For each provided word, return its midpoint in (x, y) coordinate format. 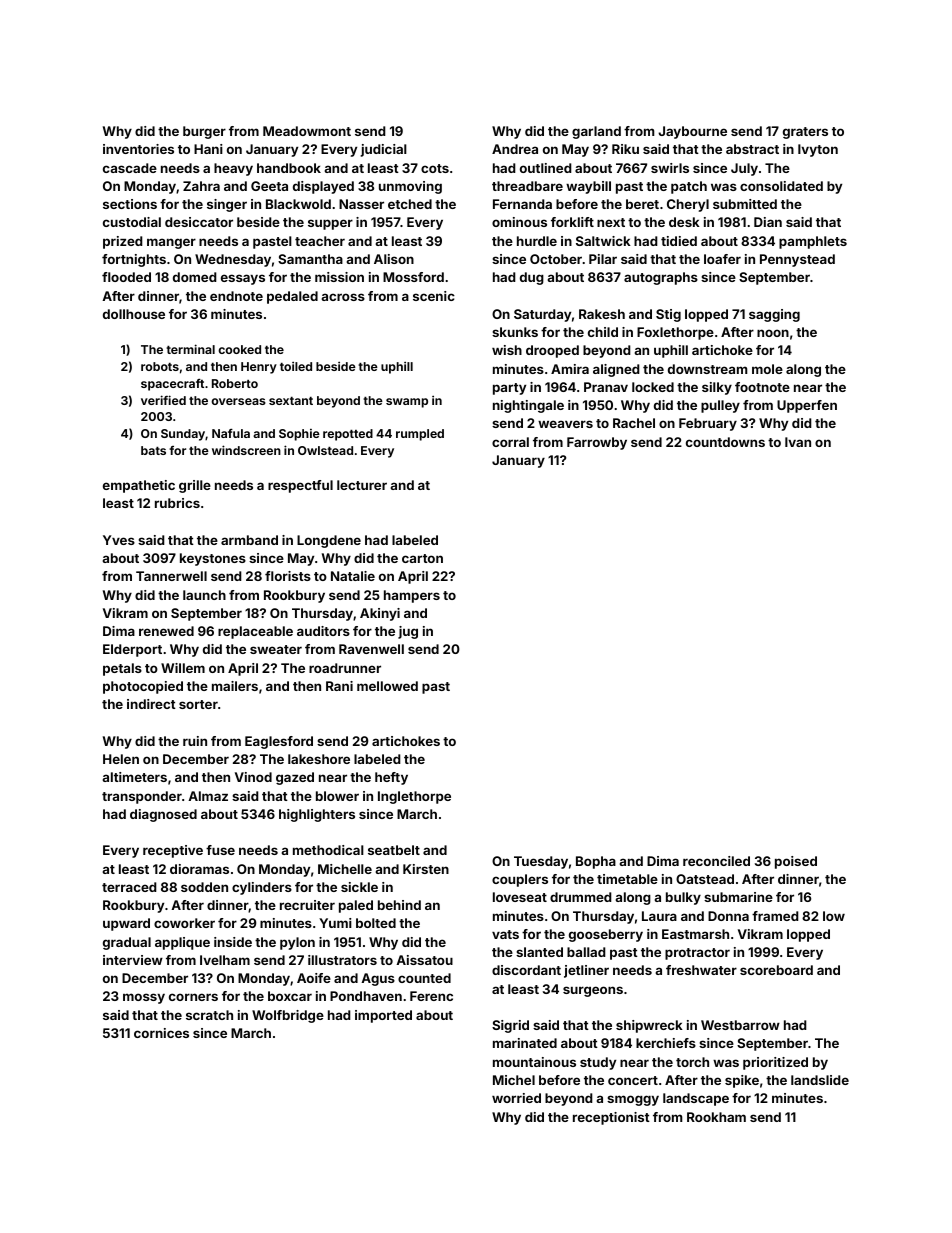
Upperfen (807, 406)
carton (422, 558)
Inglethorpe (414, 797)
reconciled (716, 861)
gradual (127, 943)
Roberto (235, 383)
